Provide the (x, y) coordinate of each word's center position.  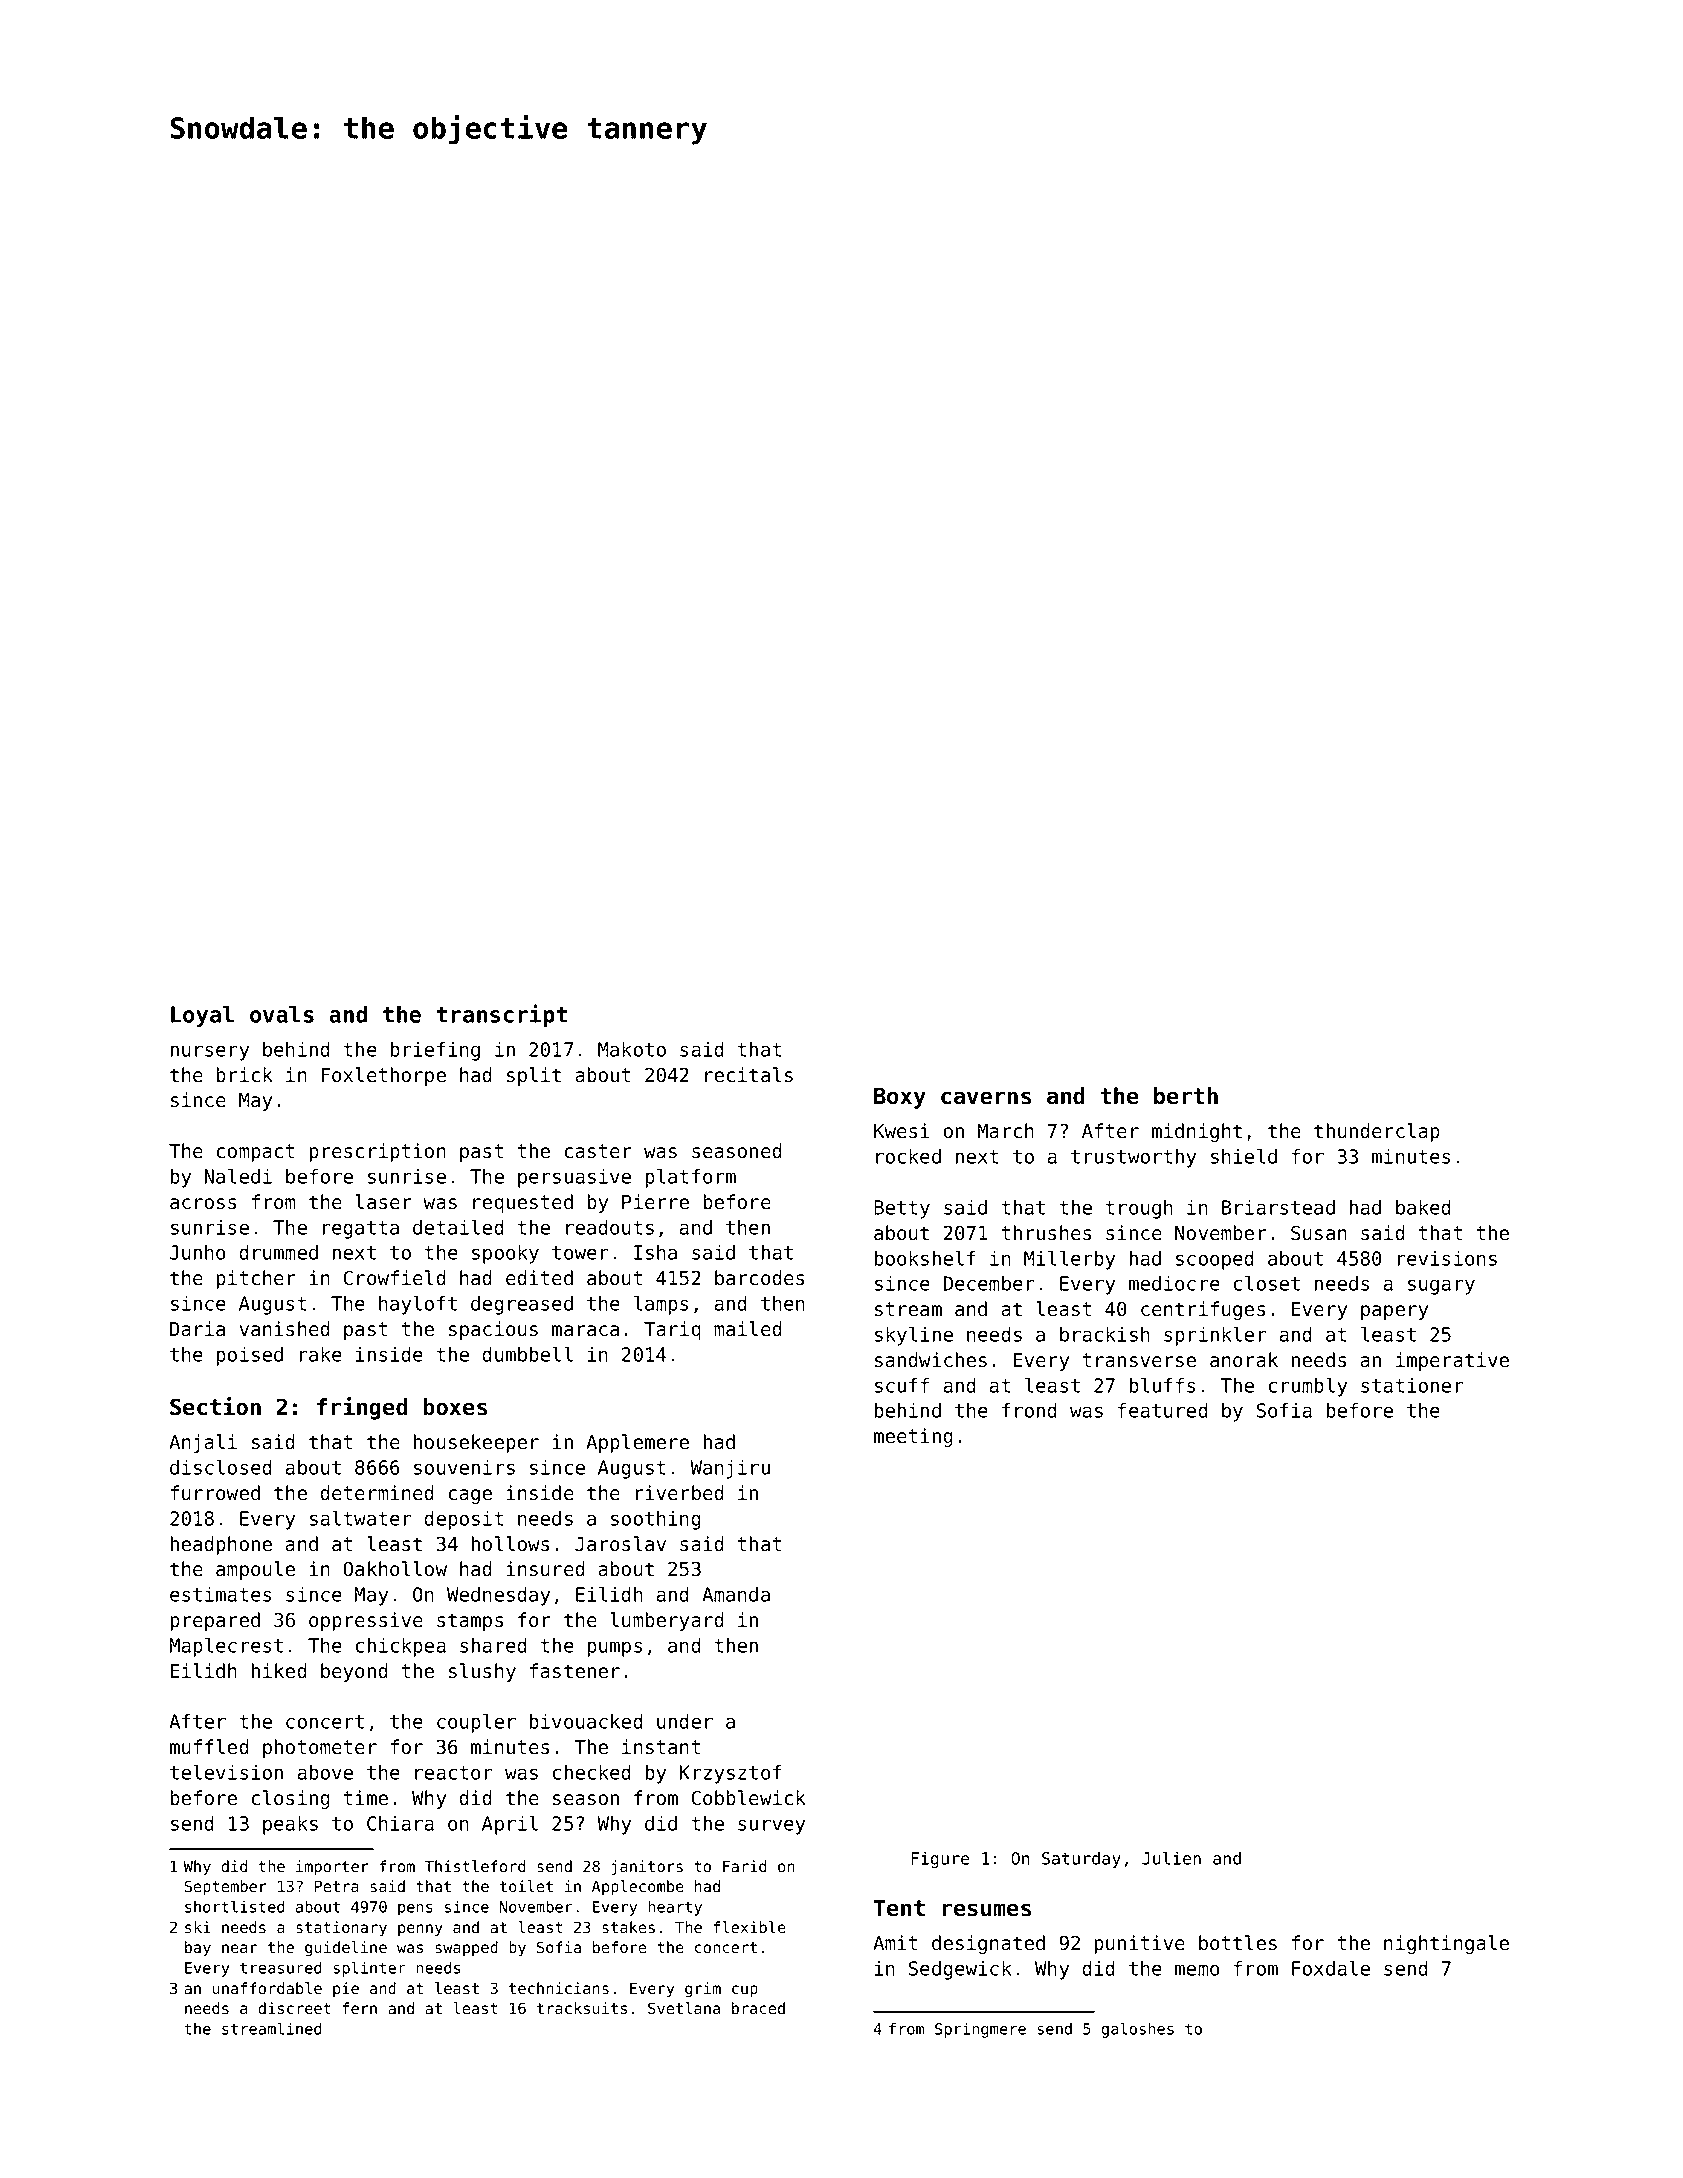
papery (1394, 1312)
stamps (470, 1622)
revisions (1447, 1258)
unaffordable (267, 1988)
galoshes (1138, 2030)
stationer (1412, 1385)
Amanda (736, 1594)
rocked (908, 1156)
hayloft (418, 1305)
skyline (914, 1336)
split (534, 1076)
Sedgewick (960, 1970)
